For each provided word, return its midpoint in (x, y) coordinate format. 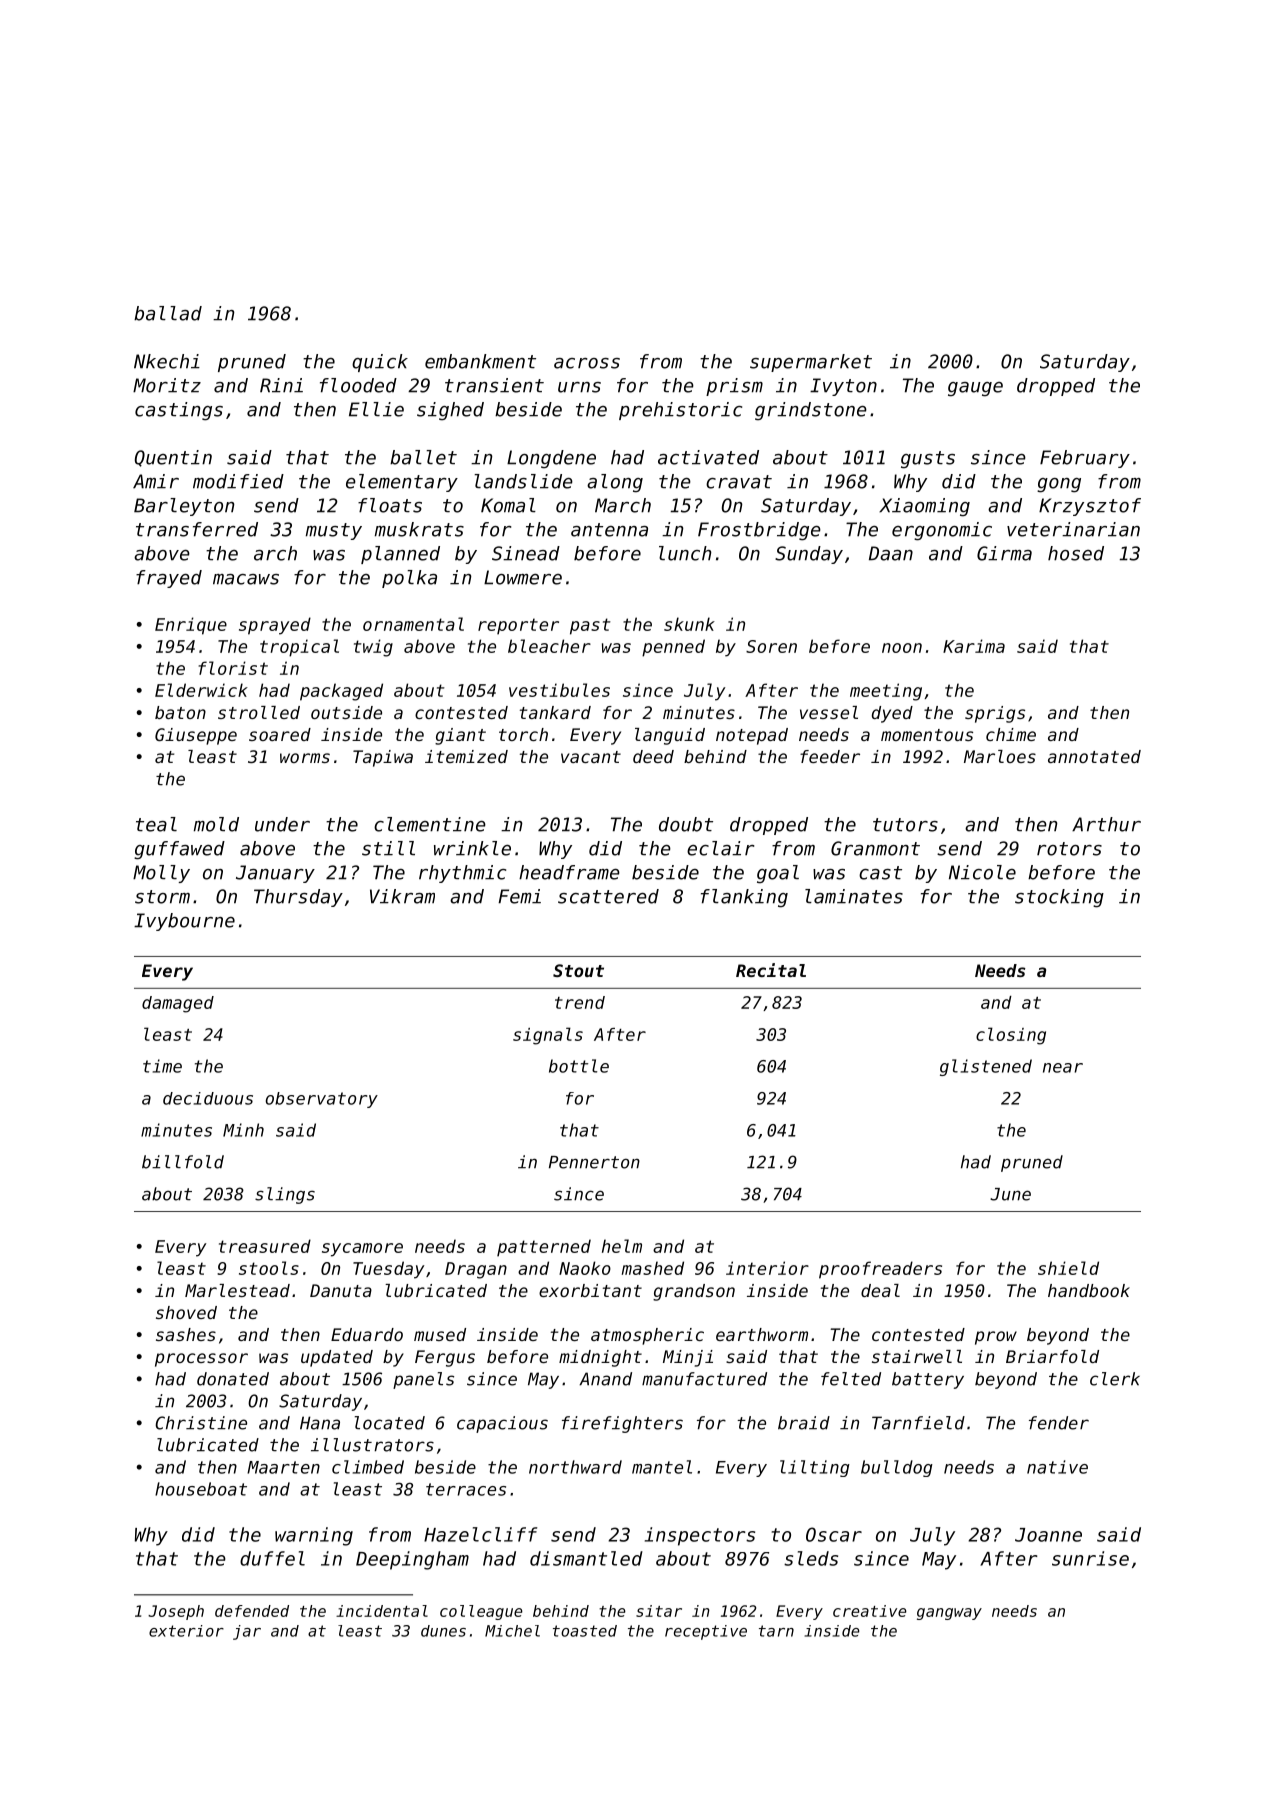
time (162, 1066)
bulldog (897, 1468)
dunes (443, 1631)
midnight (600, 1358)
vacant (591, 757)
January (275, 874)
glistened (986, 1067)
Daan (891, 553)
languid (670, 736)
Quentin (173, 458)
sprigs (995, 714)
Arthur (1106, 824)
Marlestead (237, 1290)
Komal (508, 505)
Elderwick (201, 690)
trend (580, 1002)
